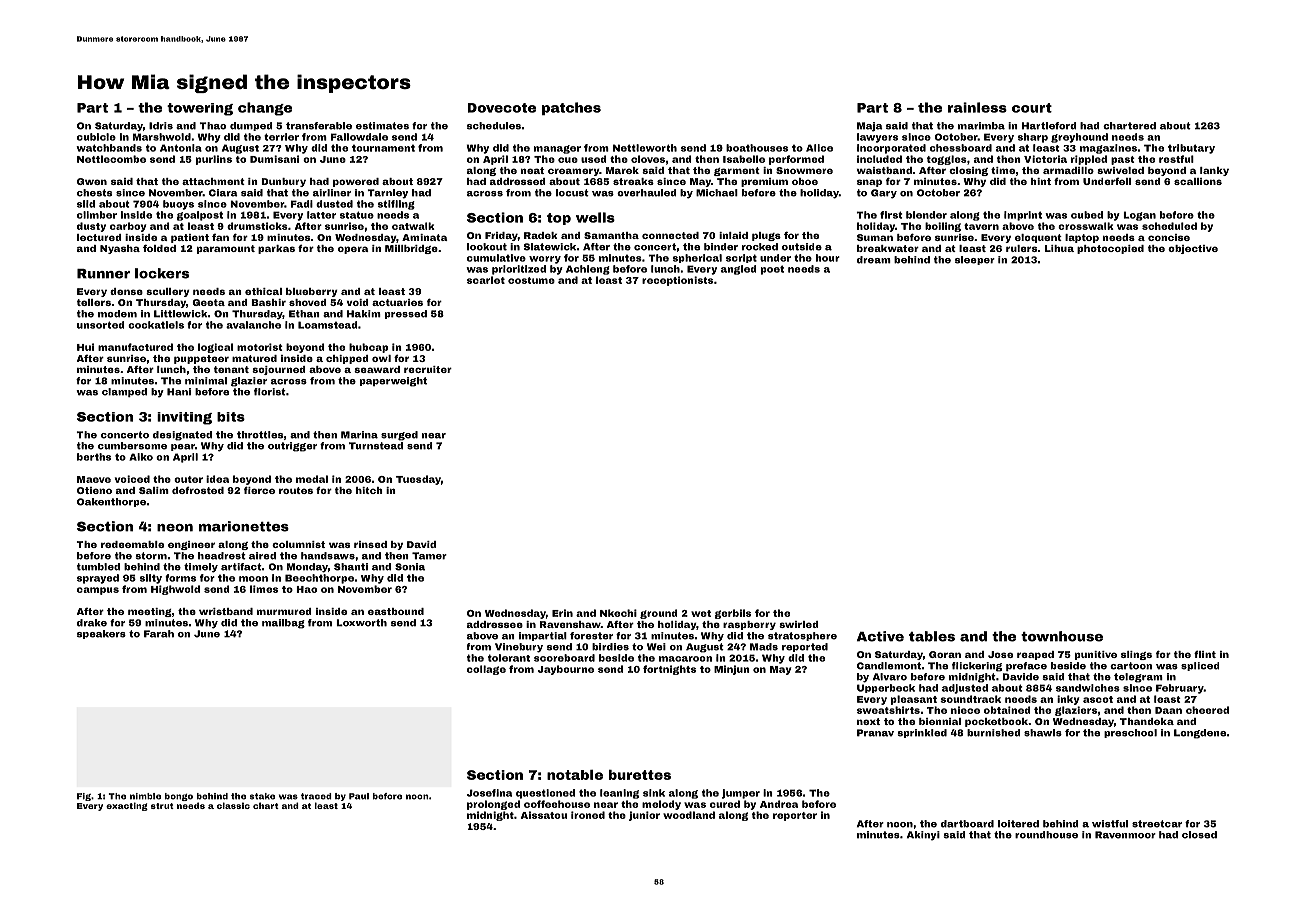 Image resolution: width=1308 pixels, height=924 pixels. What do you see at coordinates (212, 126) in the image?
I see `Thao` at bounding box center [212, 126].
